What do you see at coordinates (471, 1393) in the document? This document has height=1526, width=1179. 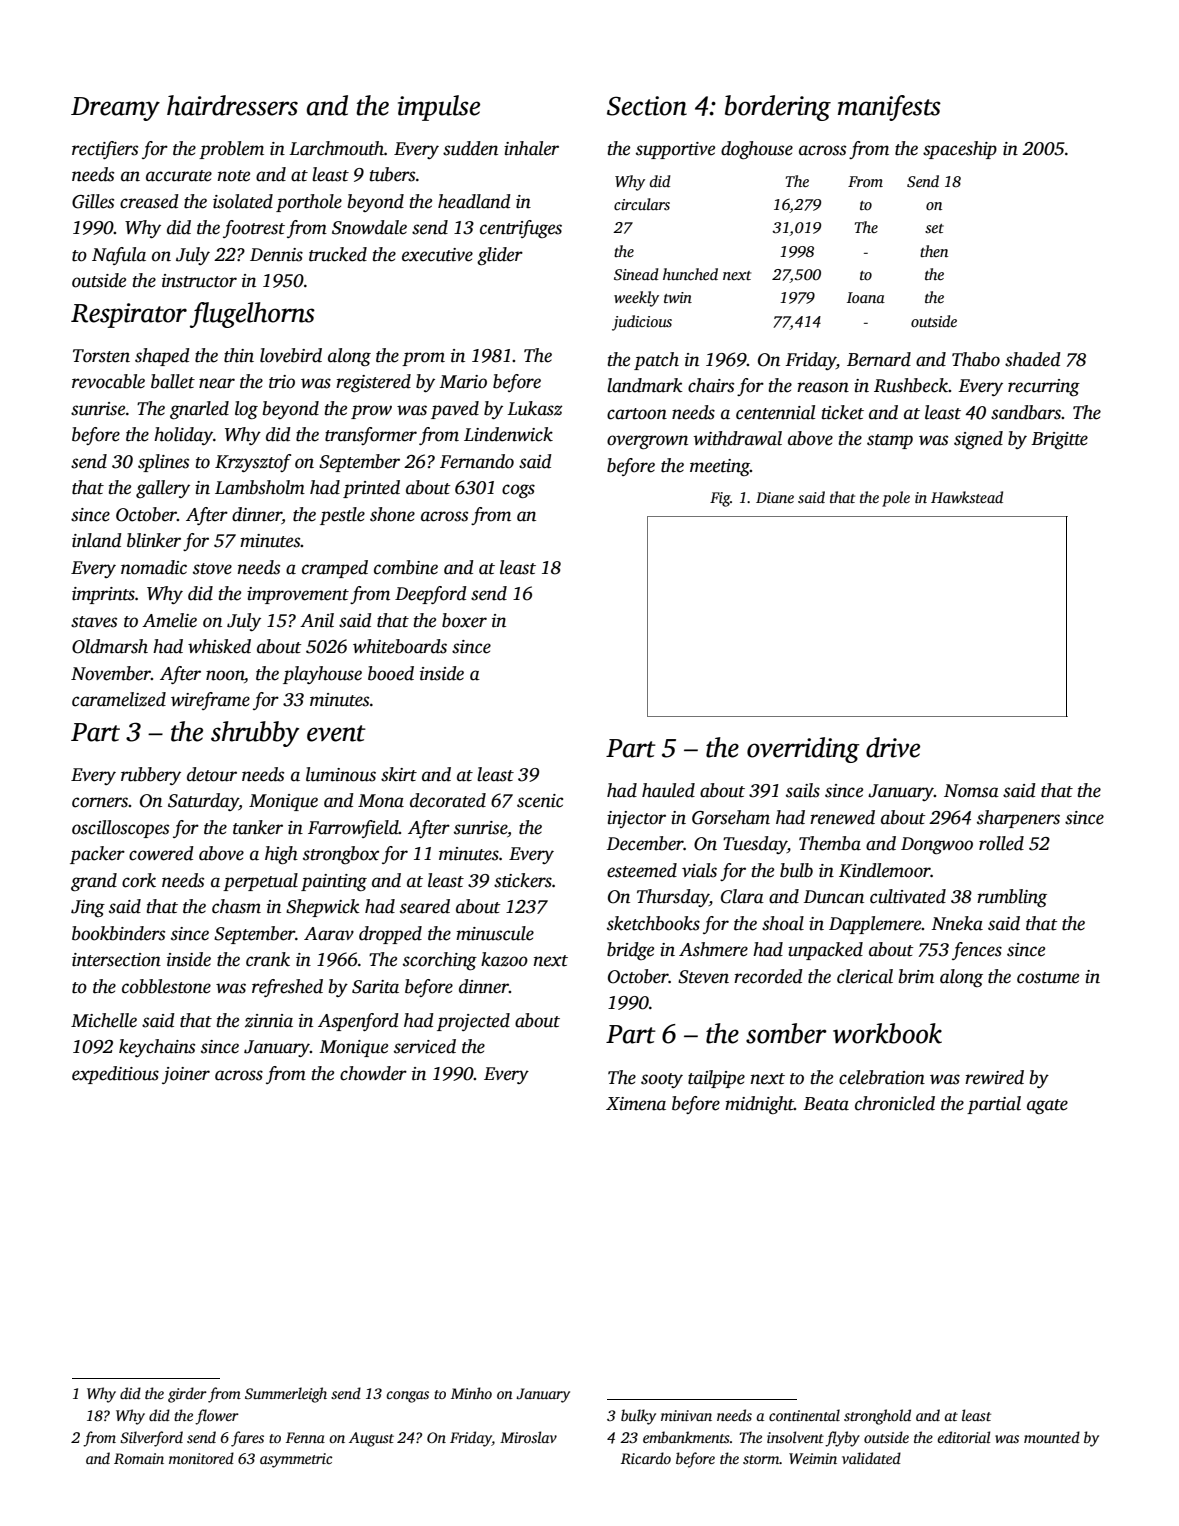 I see `Minho` at bounding box center [471, 1393].
